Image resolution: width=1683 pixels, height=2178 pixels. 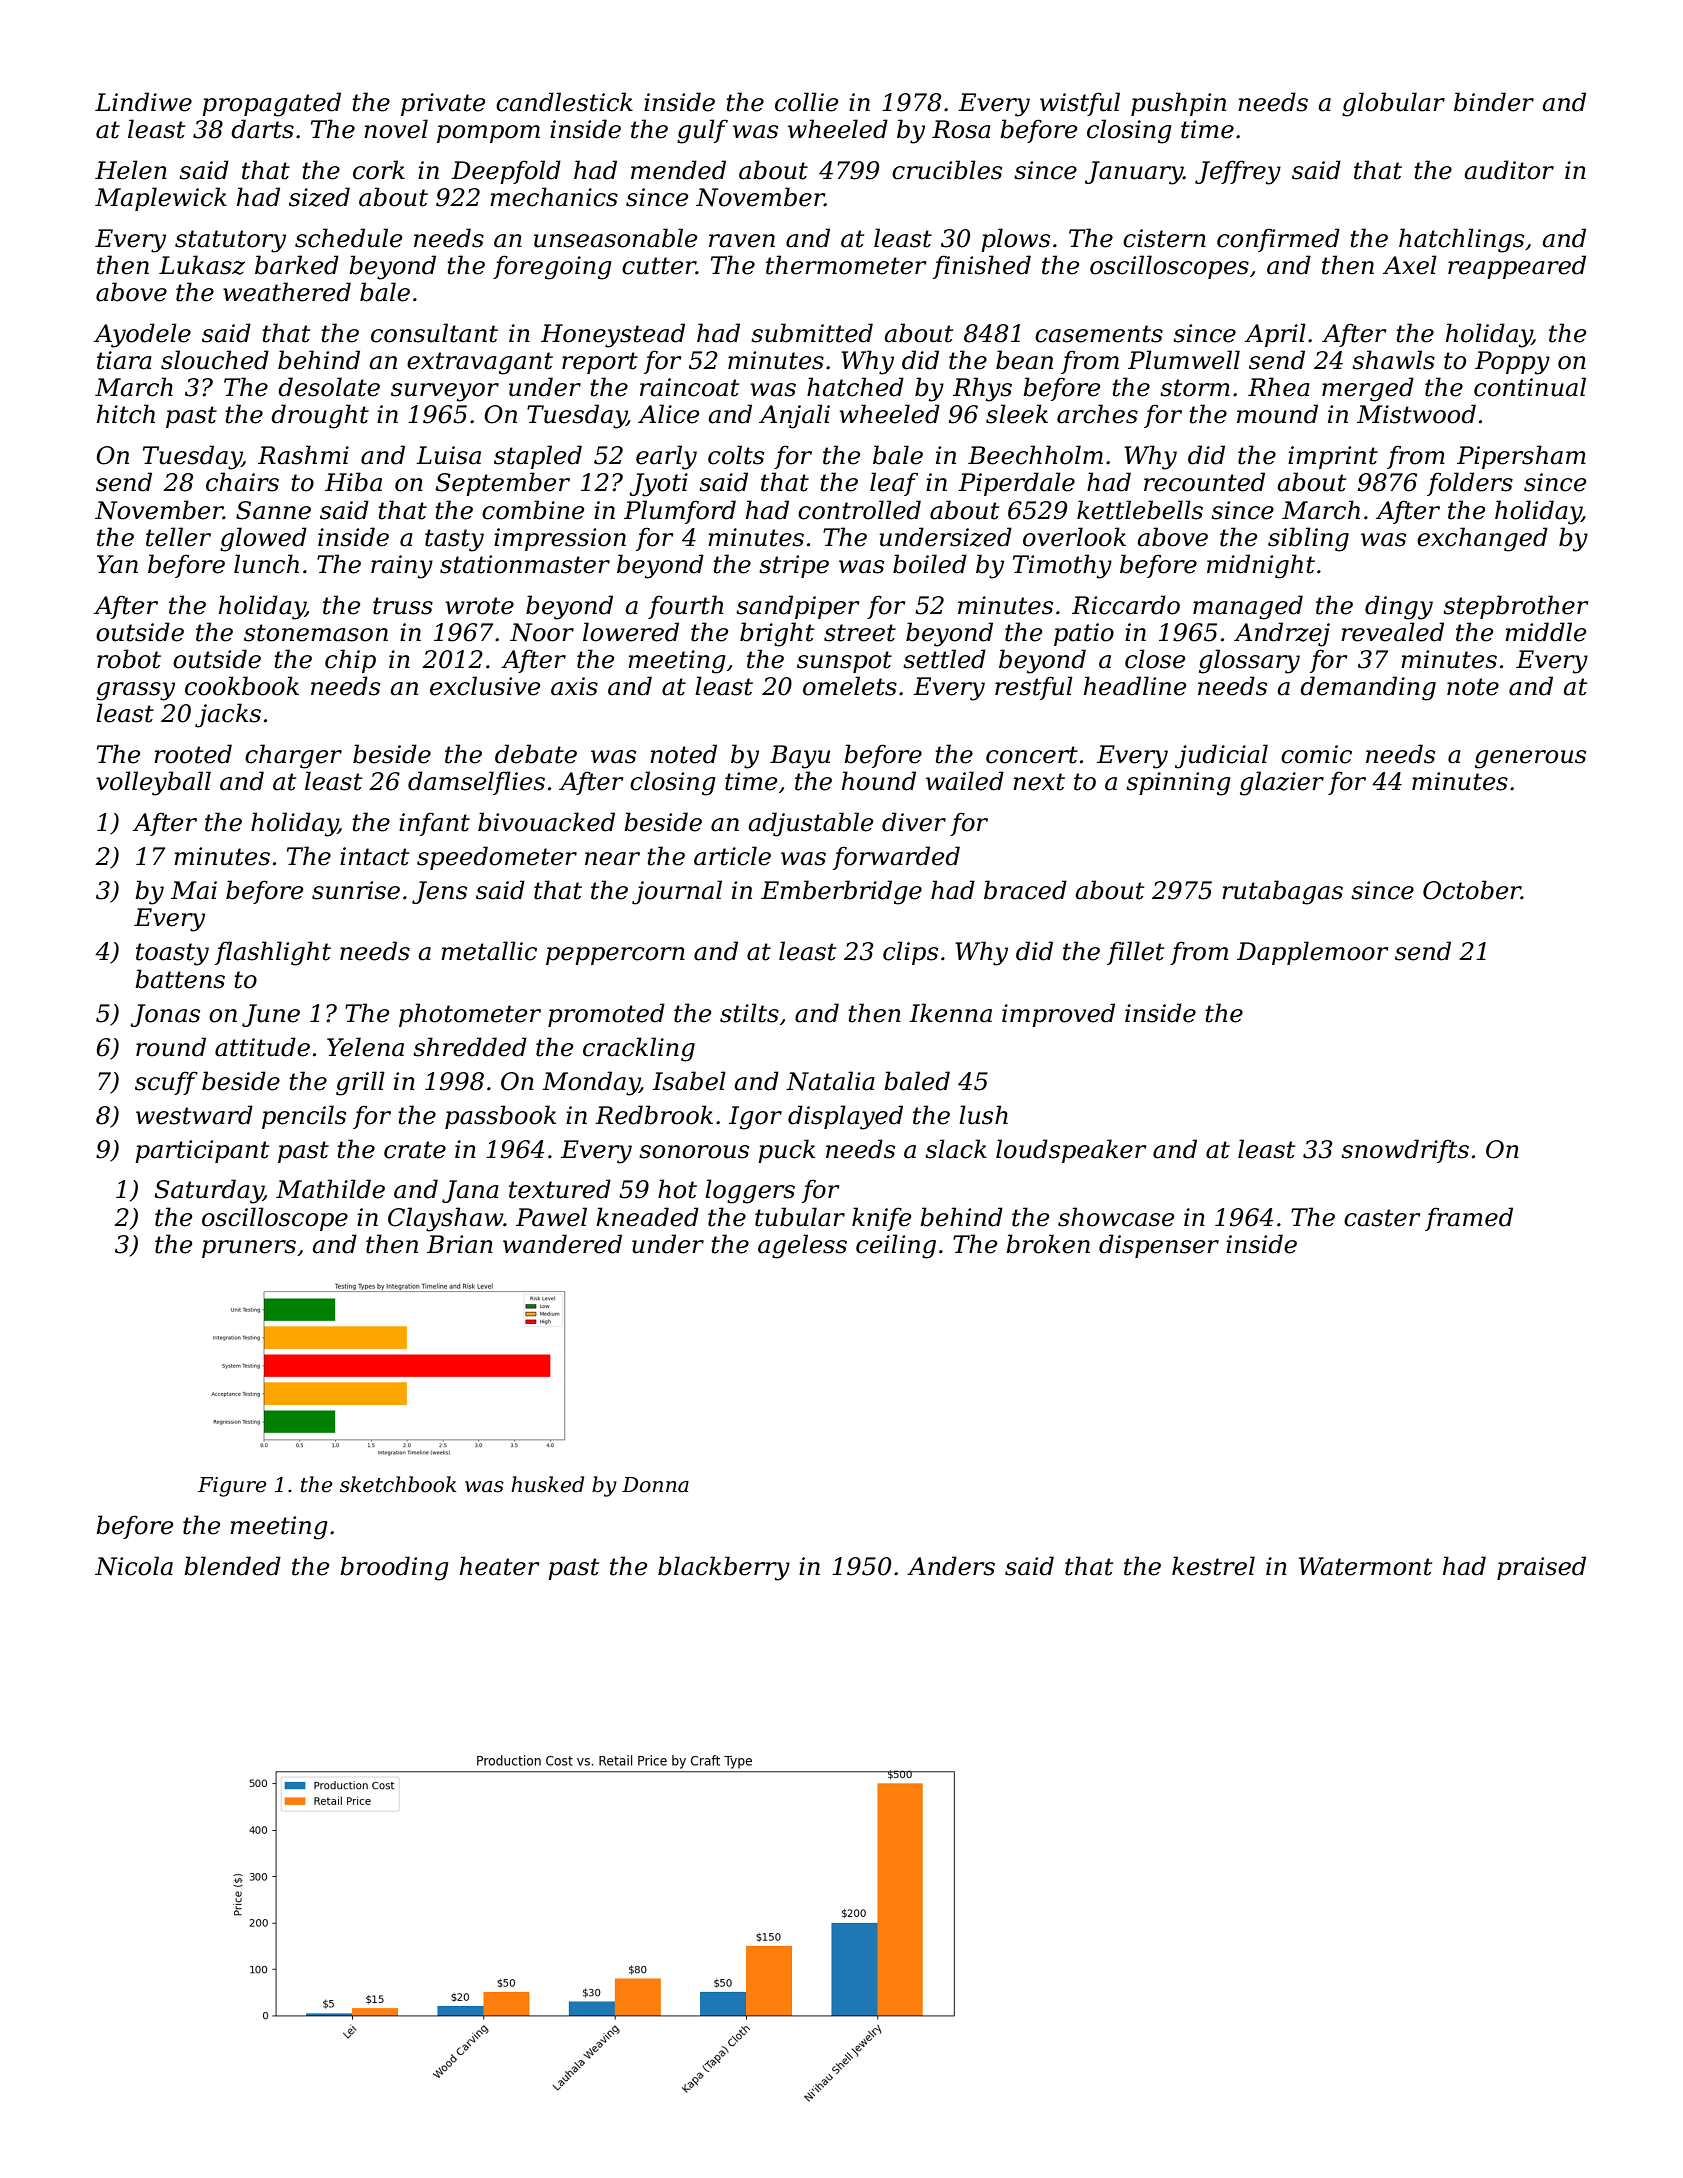 I want to click on binder, so click(x=1494, y=102).
